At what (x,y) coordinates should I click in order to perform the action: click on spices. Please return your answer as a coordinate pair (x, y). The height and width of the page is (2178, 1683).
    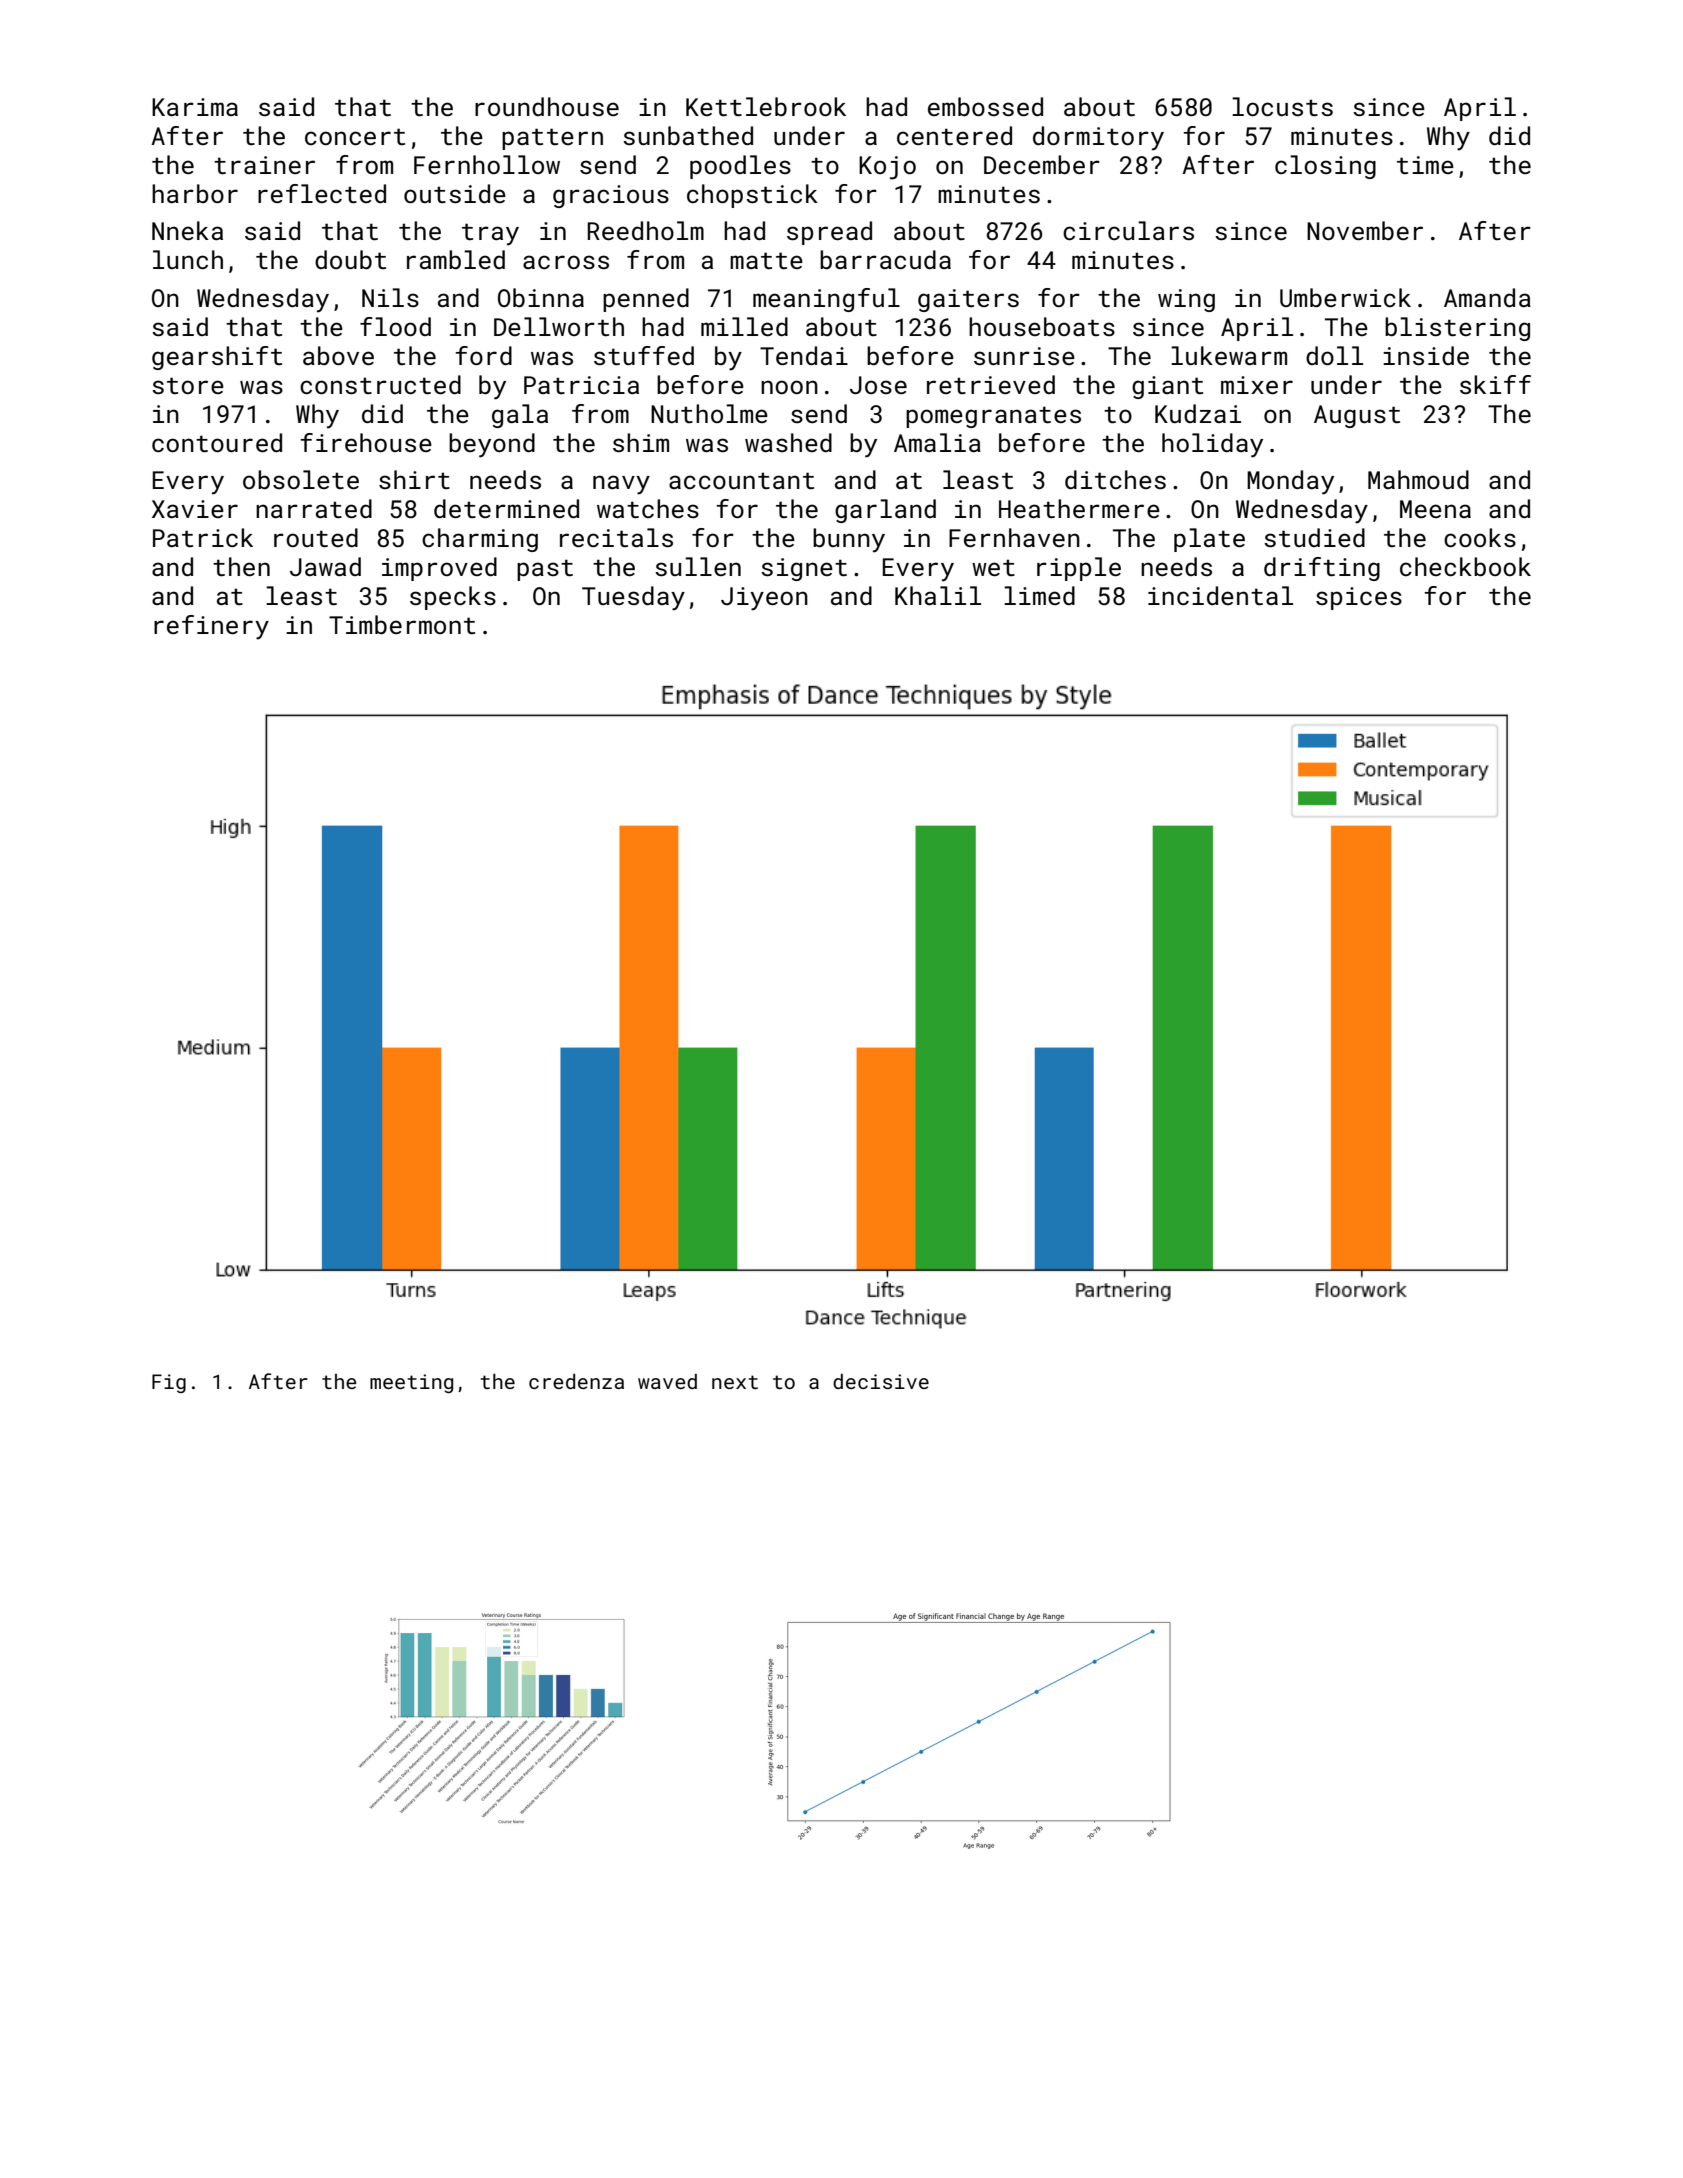
    Looking at the image, I should click on (1359, 598).
